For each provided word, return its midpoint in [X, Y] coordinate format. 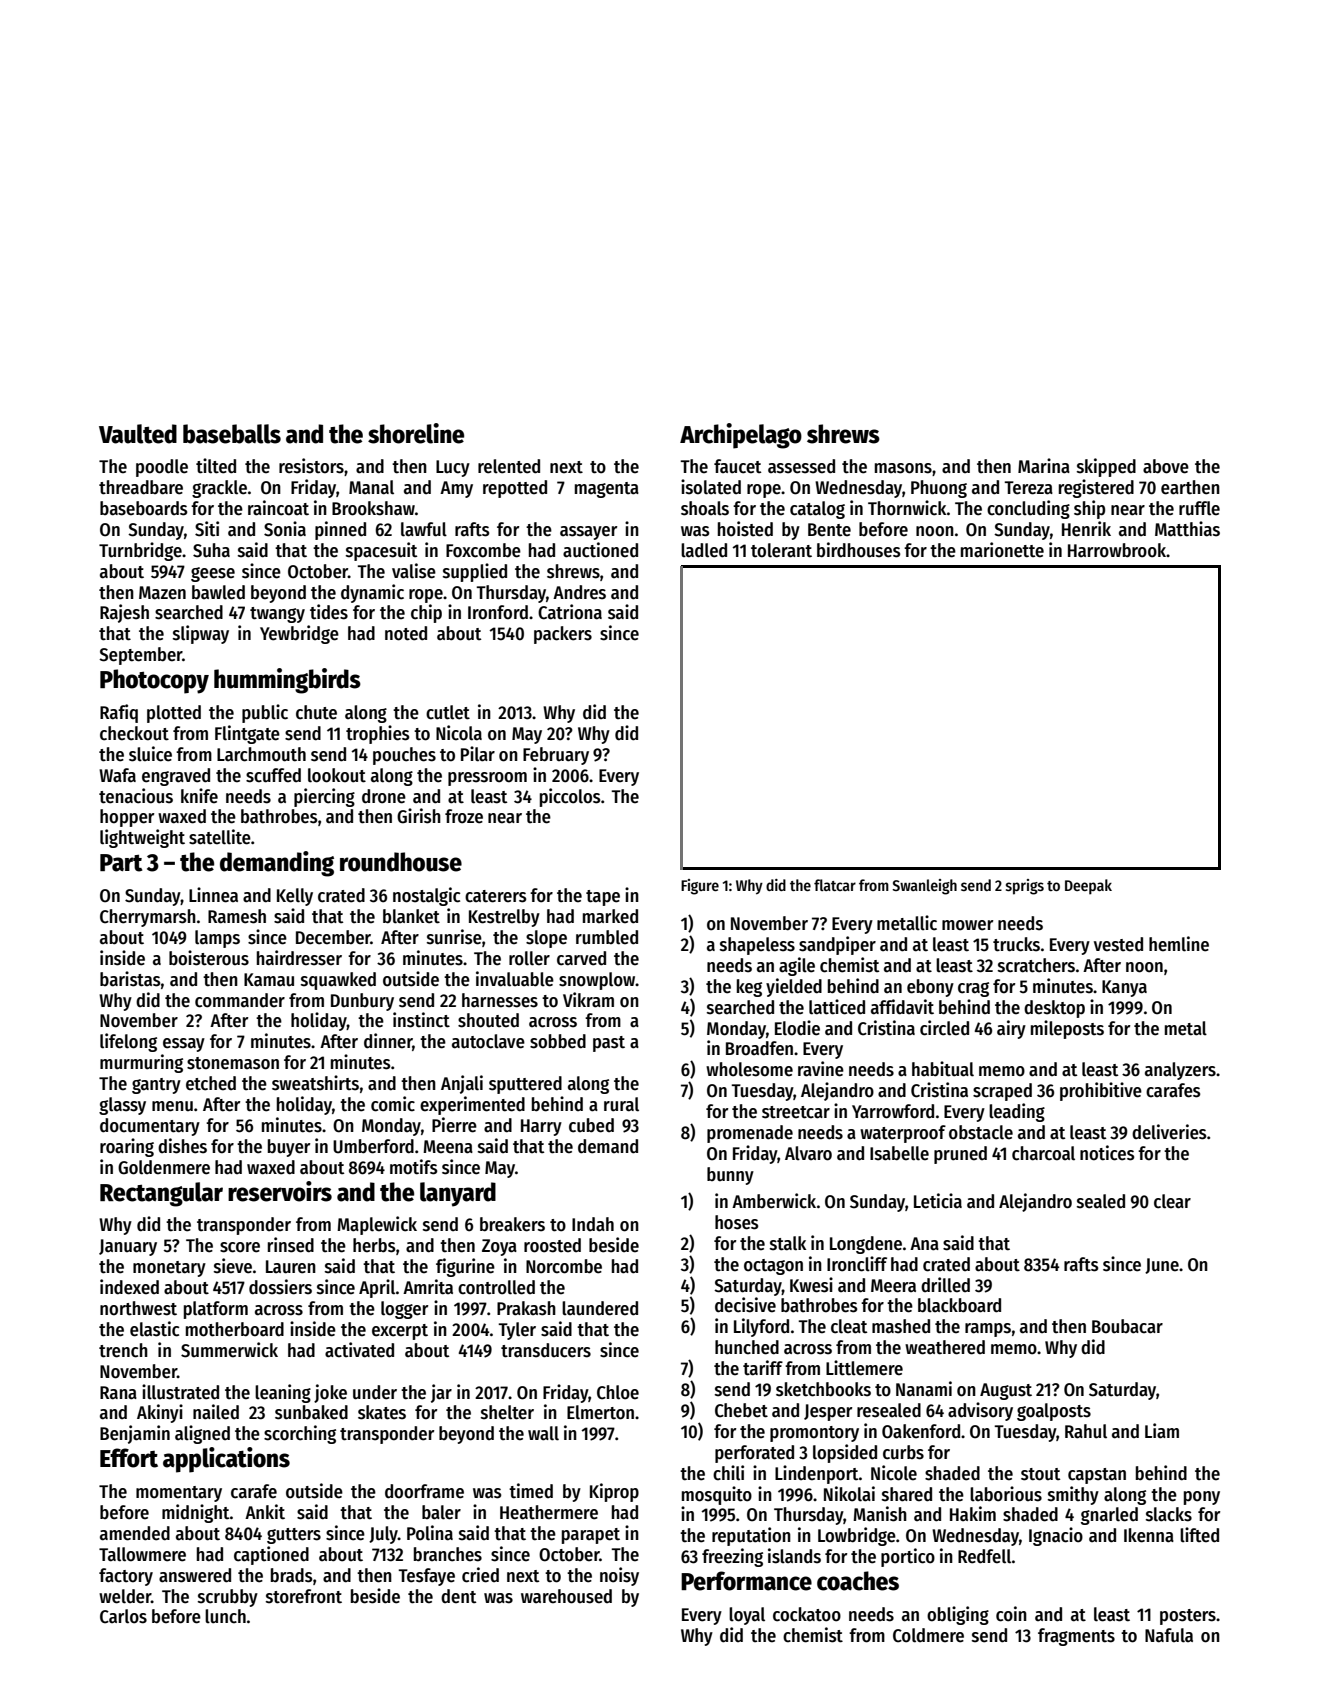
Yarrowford [893, 1111]
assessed [801, 466]
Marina [1044, 466]
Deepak [1088, 887]
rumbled [607, 937]
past [609, 1044]
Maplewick [377, 1225]
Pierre [454, 1125]
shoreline [416, 433]
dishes [182, 1146]
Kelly [295, 897]
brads [291, 1575]
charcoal [1043, 1153]
